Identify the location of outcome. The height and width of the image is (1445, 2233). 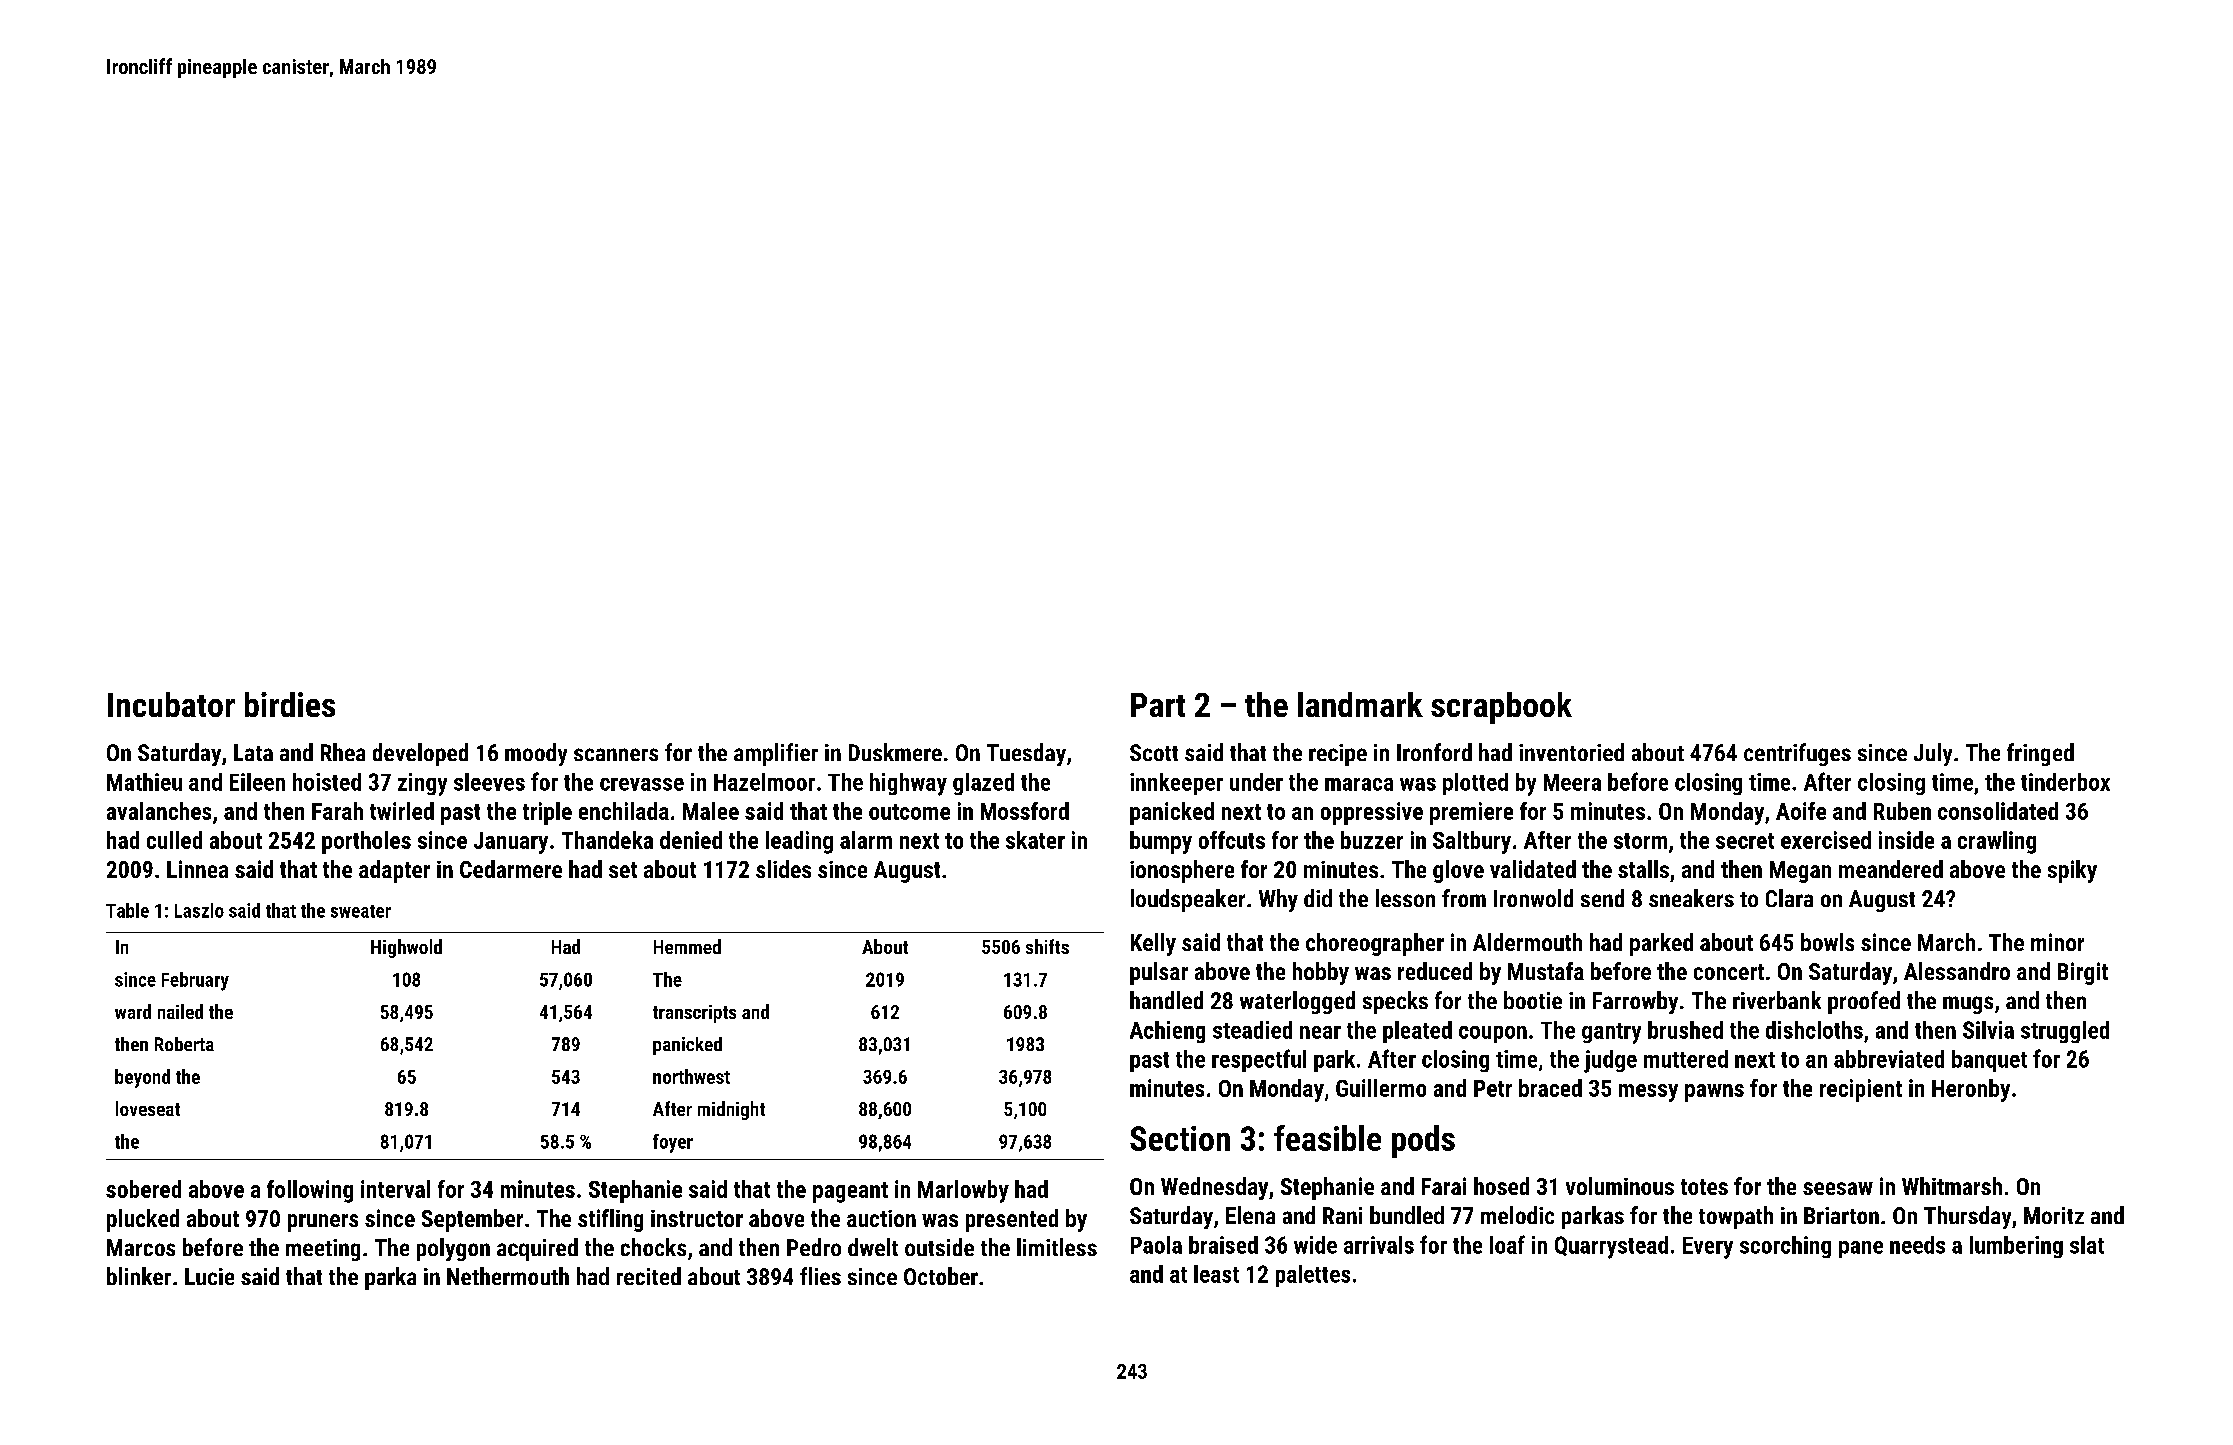
(909, 812).
